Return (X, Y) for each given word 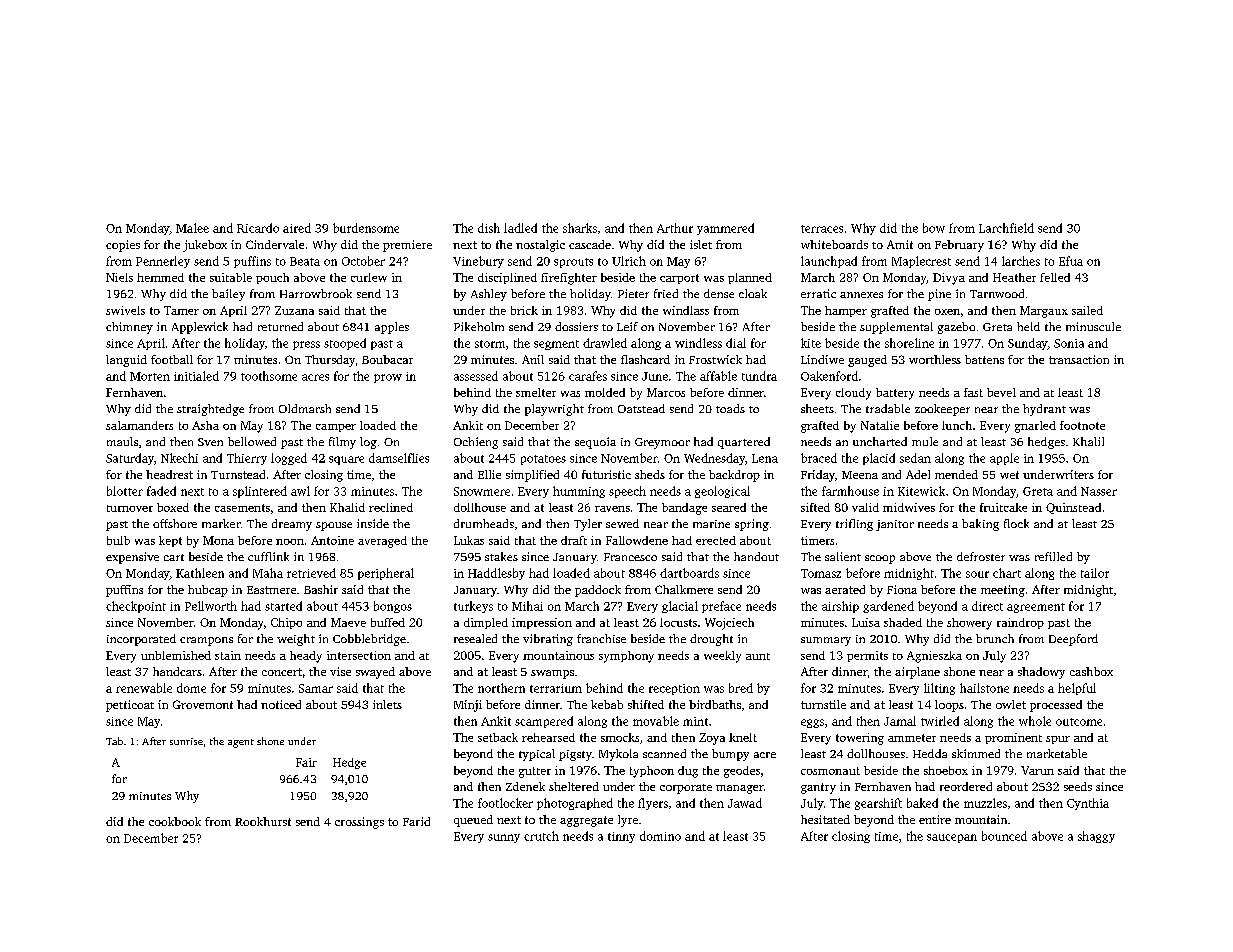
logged (289, 459)
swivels (125, 310)
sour (977, 574)
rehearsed (548, 737)
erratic (818, 293)
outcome (1079, 722)
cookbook (175, 821)
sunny (504, 838)
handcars (177, 671)
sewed (622, 523)
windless (698, 343)
